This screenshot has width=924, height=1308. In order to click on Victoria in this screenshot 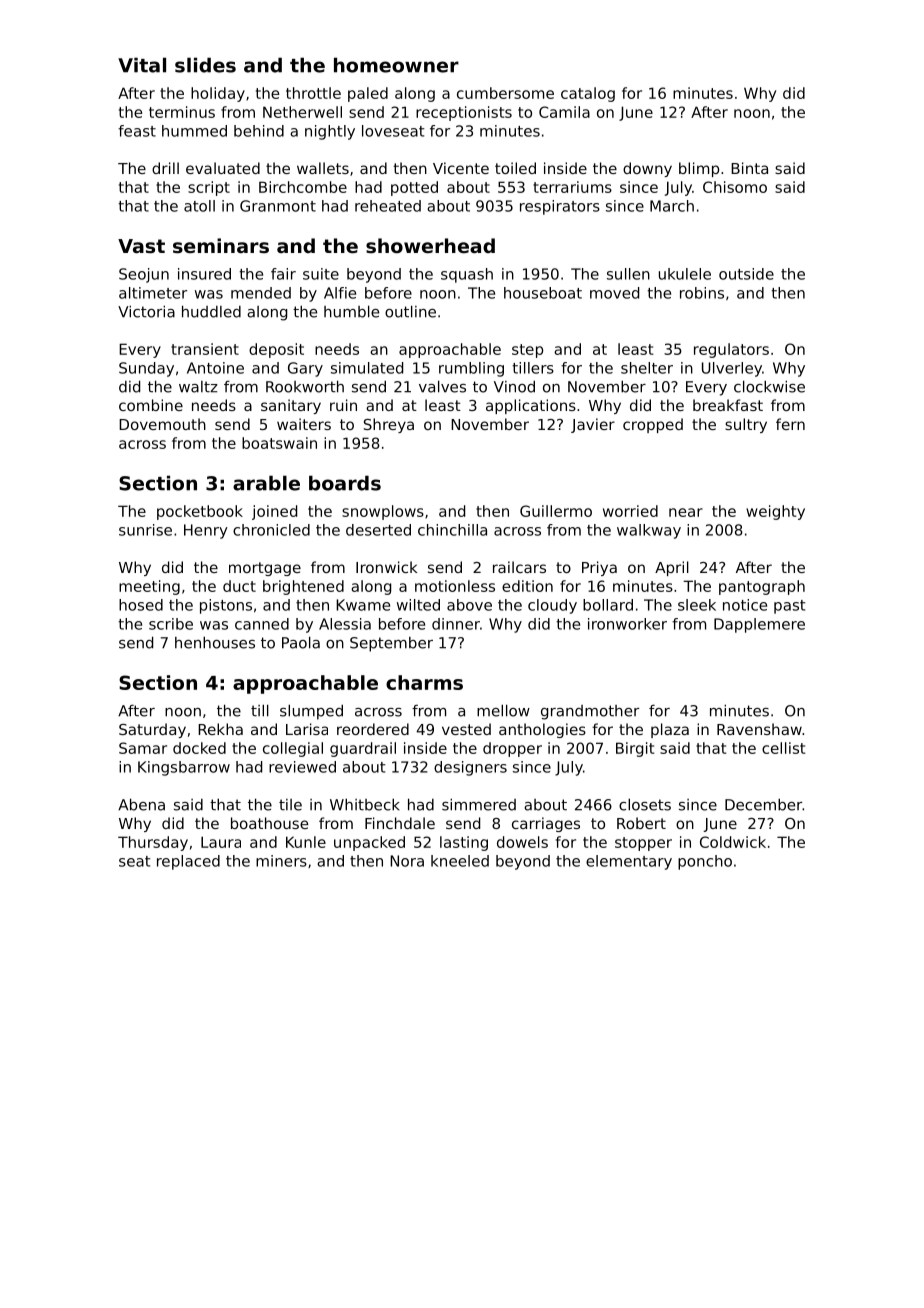, I will do `click(146, 311)`.
